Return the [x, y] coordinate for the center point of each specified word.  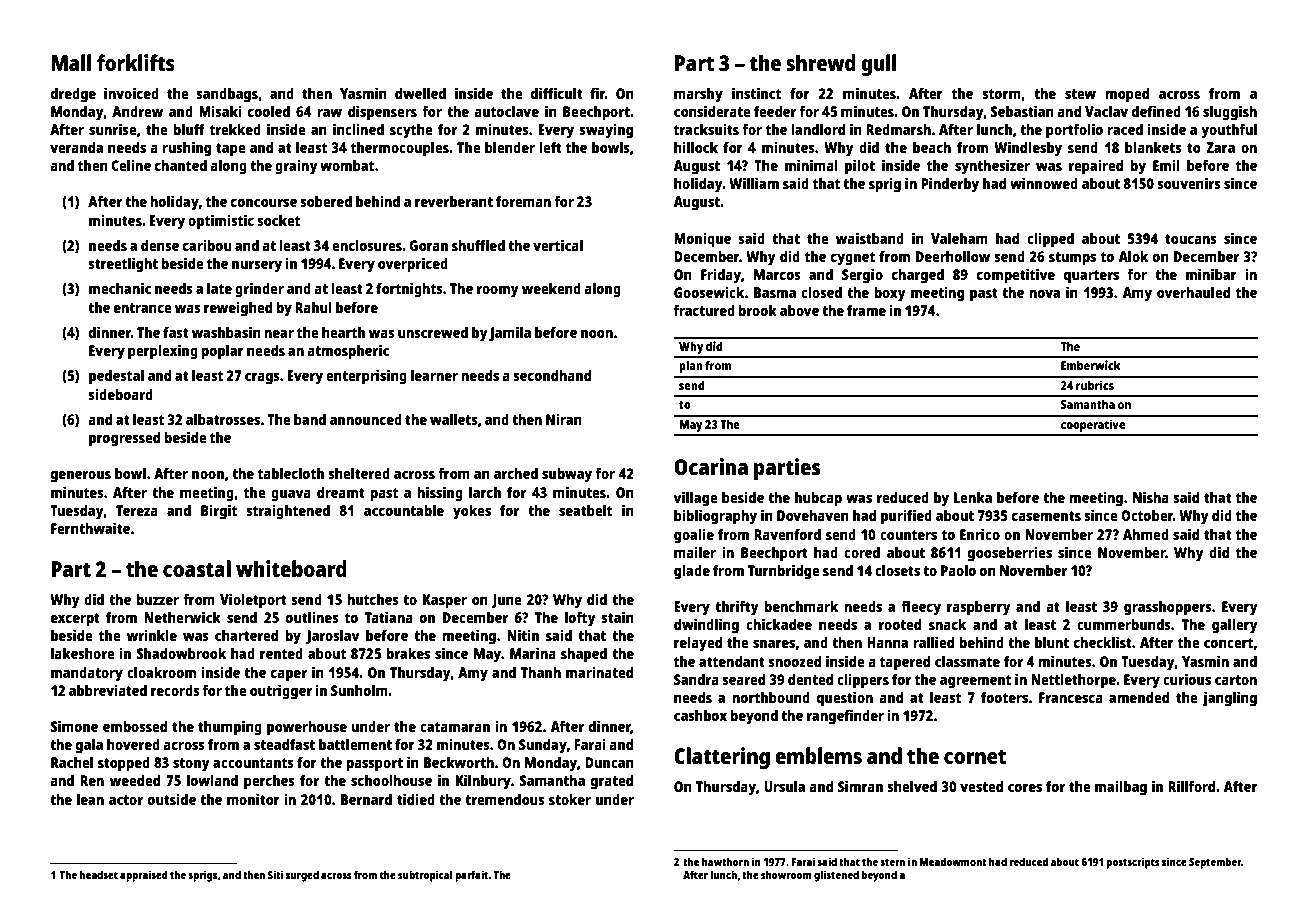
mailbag [1121, 788]
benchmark [801, 606]
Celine [131, 165]
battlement [355, 744]
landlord [818, 129]
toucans [1191, 239]
